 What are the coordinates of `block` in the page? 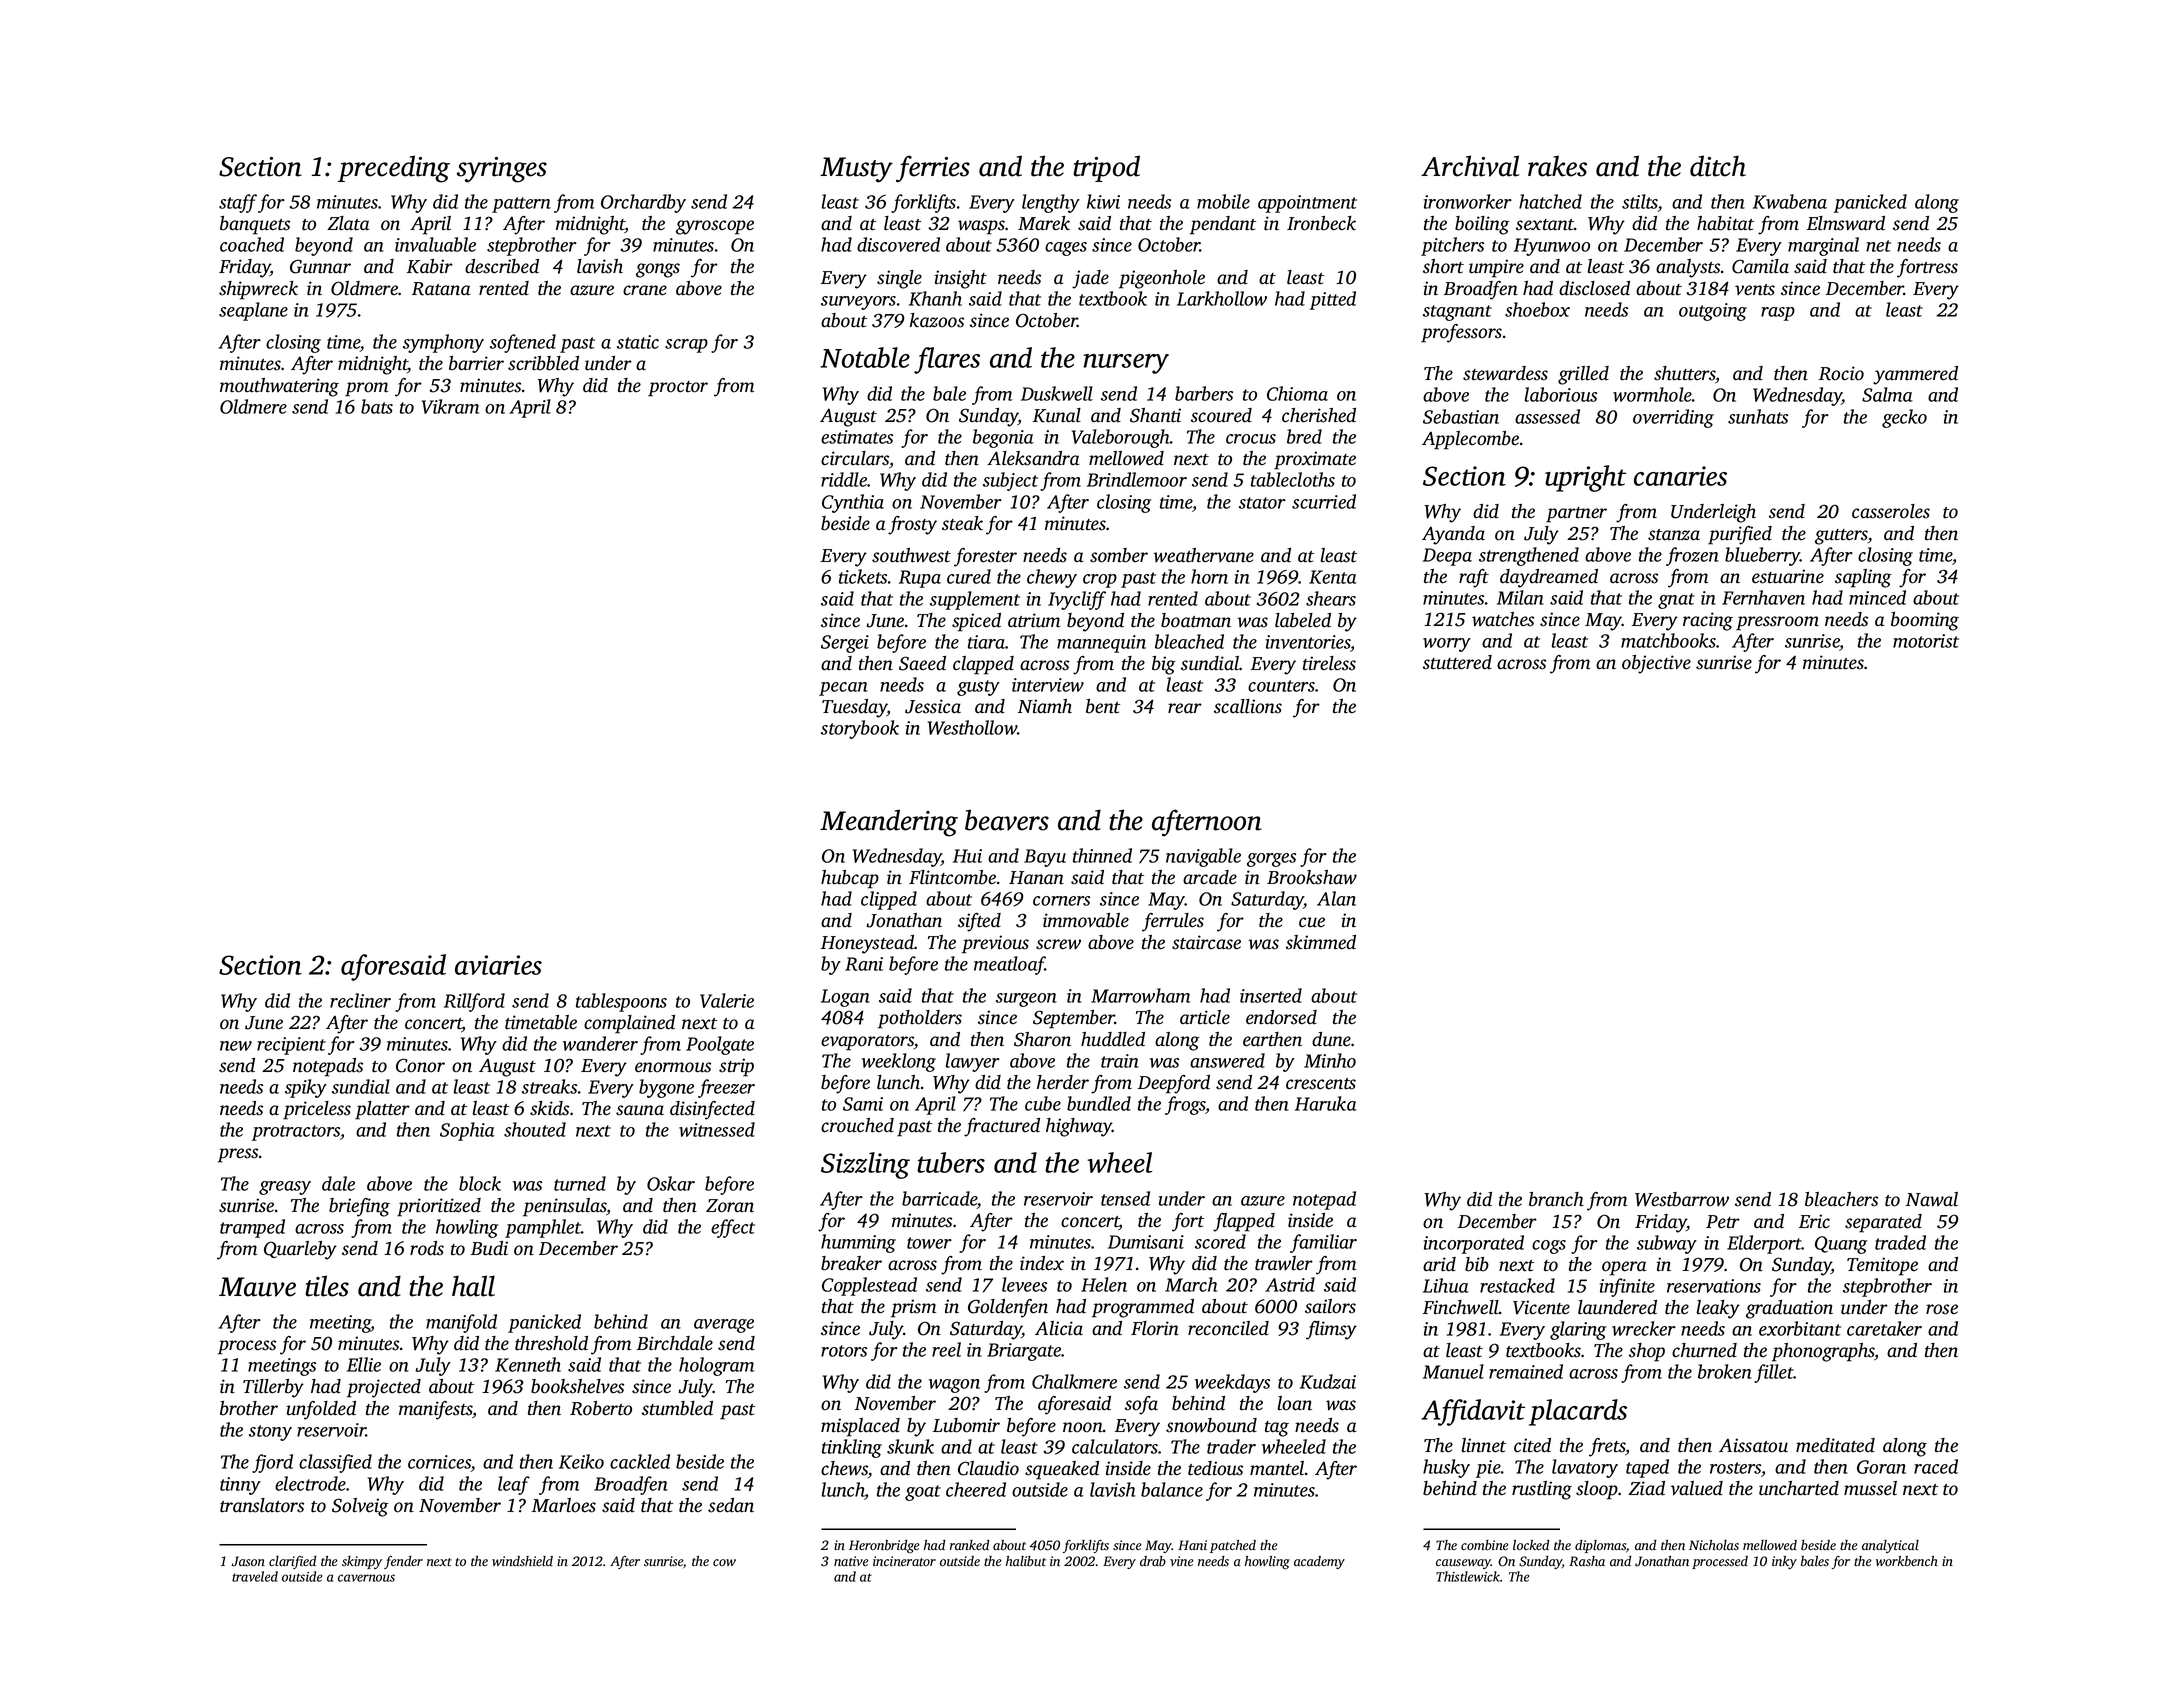 It's located at (480, 1183).
